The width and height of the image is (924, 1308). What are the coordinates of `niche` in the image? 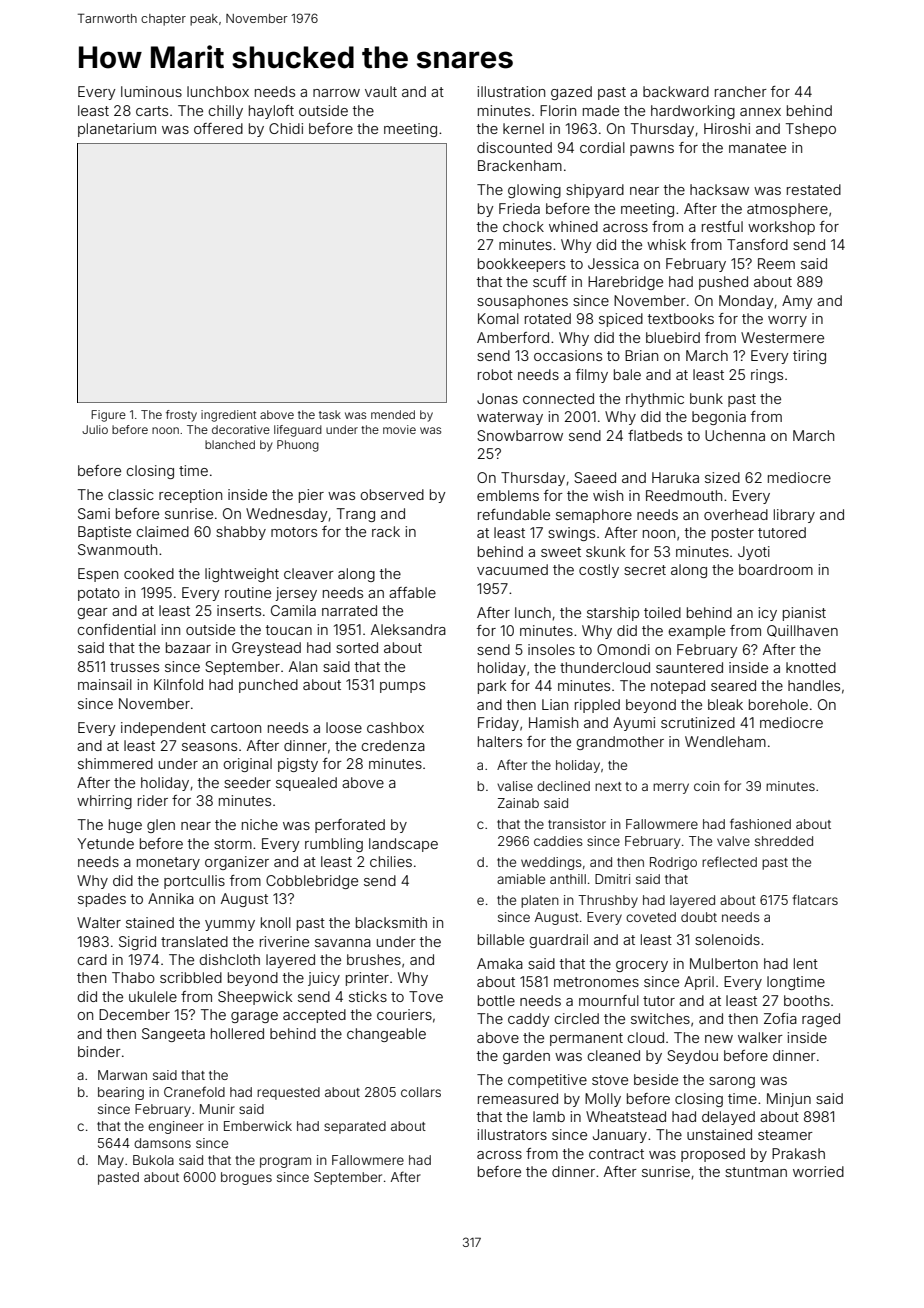 It's located at (260, 824).
